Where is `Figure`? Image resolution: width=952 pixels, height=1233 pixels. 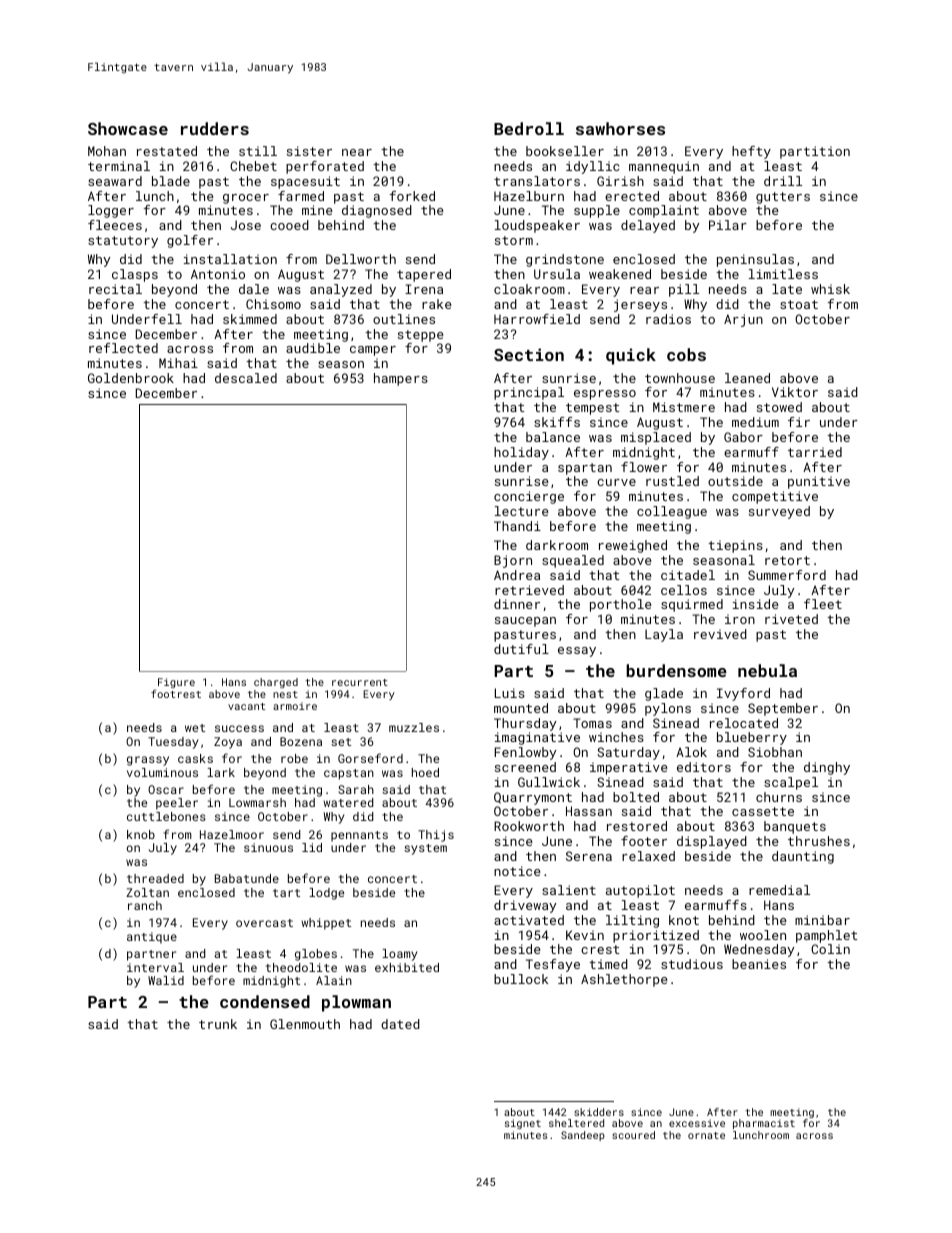 Figure is located at coordinates (176, 683).
